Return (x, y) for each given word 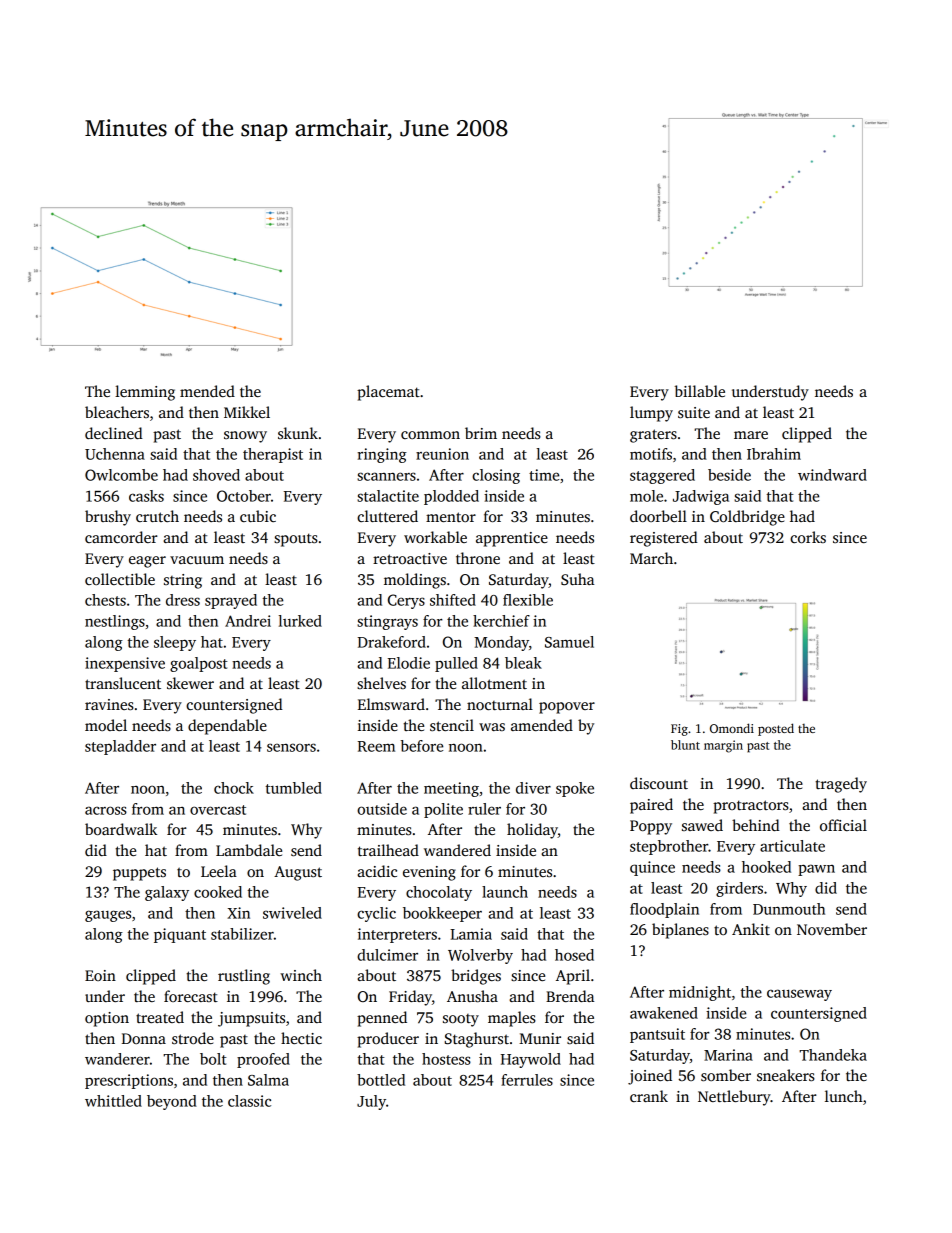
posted (776, 729)
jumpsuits (251, 1019)
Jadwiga (701, 497)
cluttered (387, 516)
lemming (145, 393)
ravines (109, 704)
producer (388, 1040)
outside (382, 809)
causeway (799, 995)
